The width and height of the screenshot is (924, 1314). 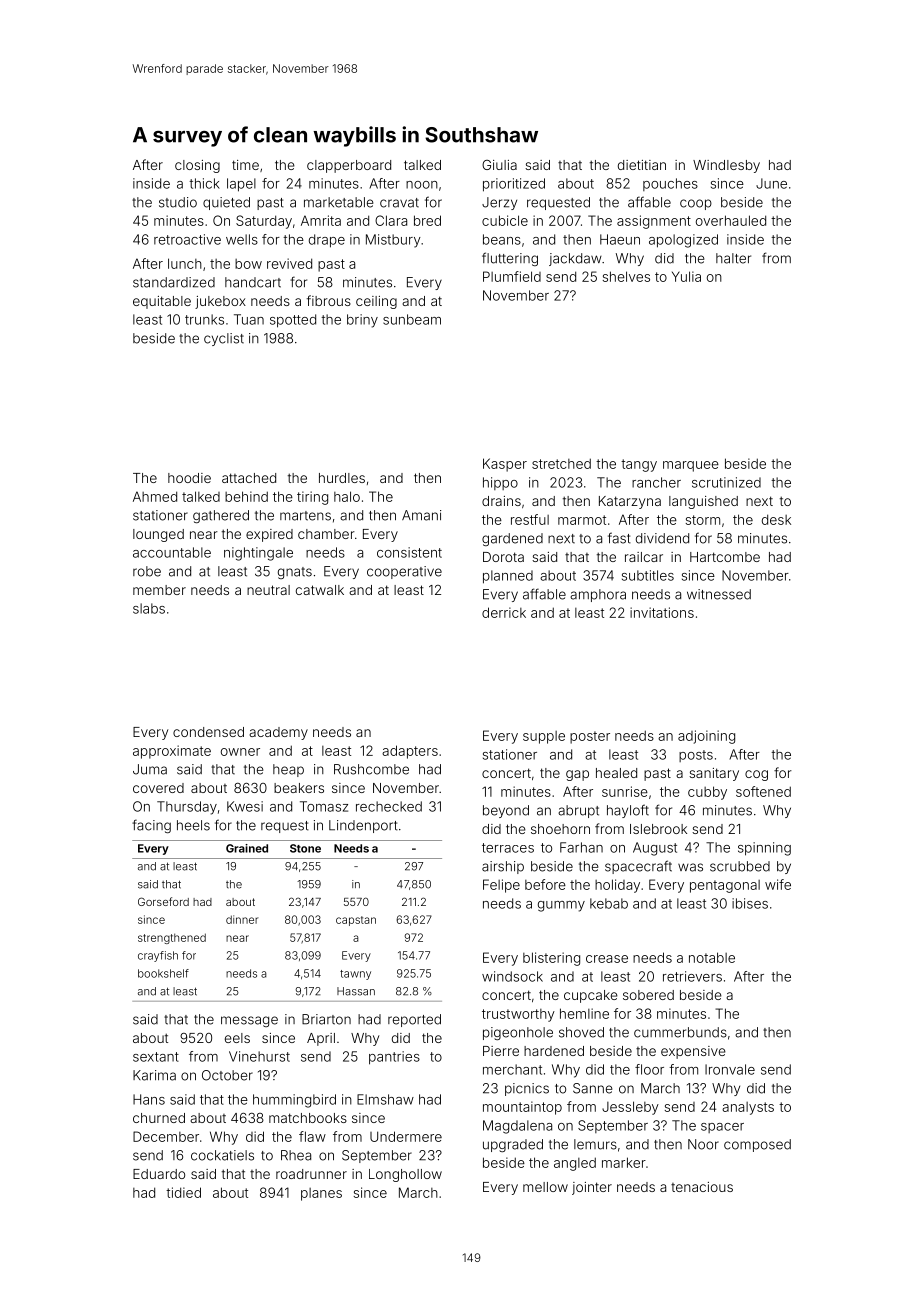 I want to click on time, so click(x=245, y=165).
